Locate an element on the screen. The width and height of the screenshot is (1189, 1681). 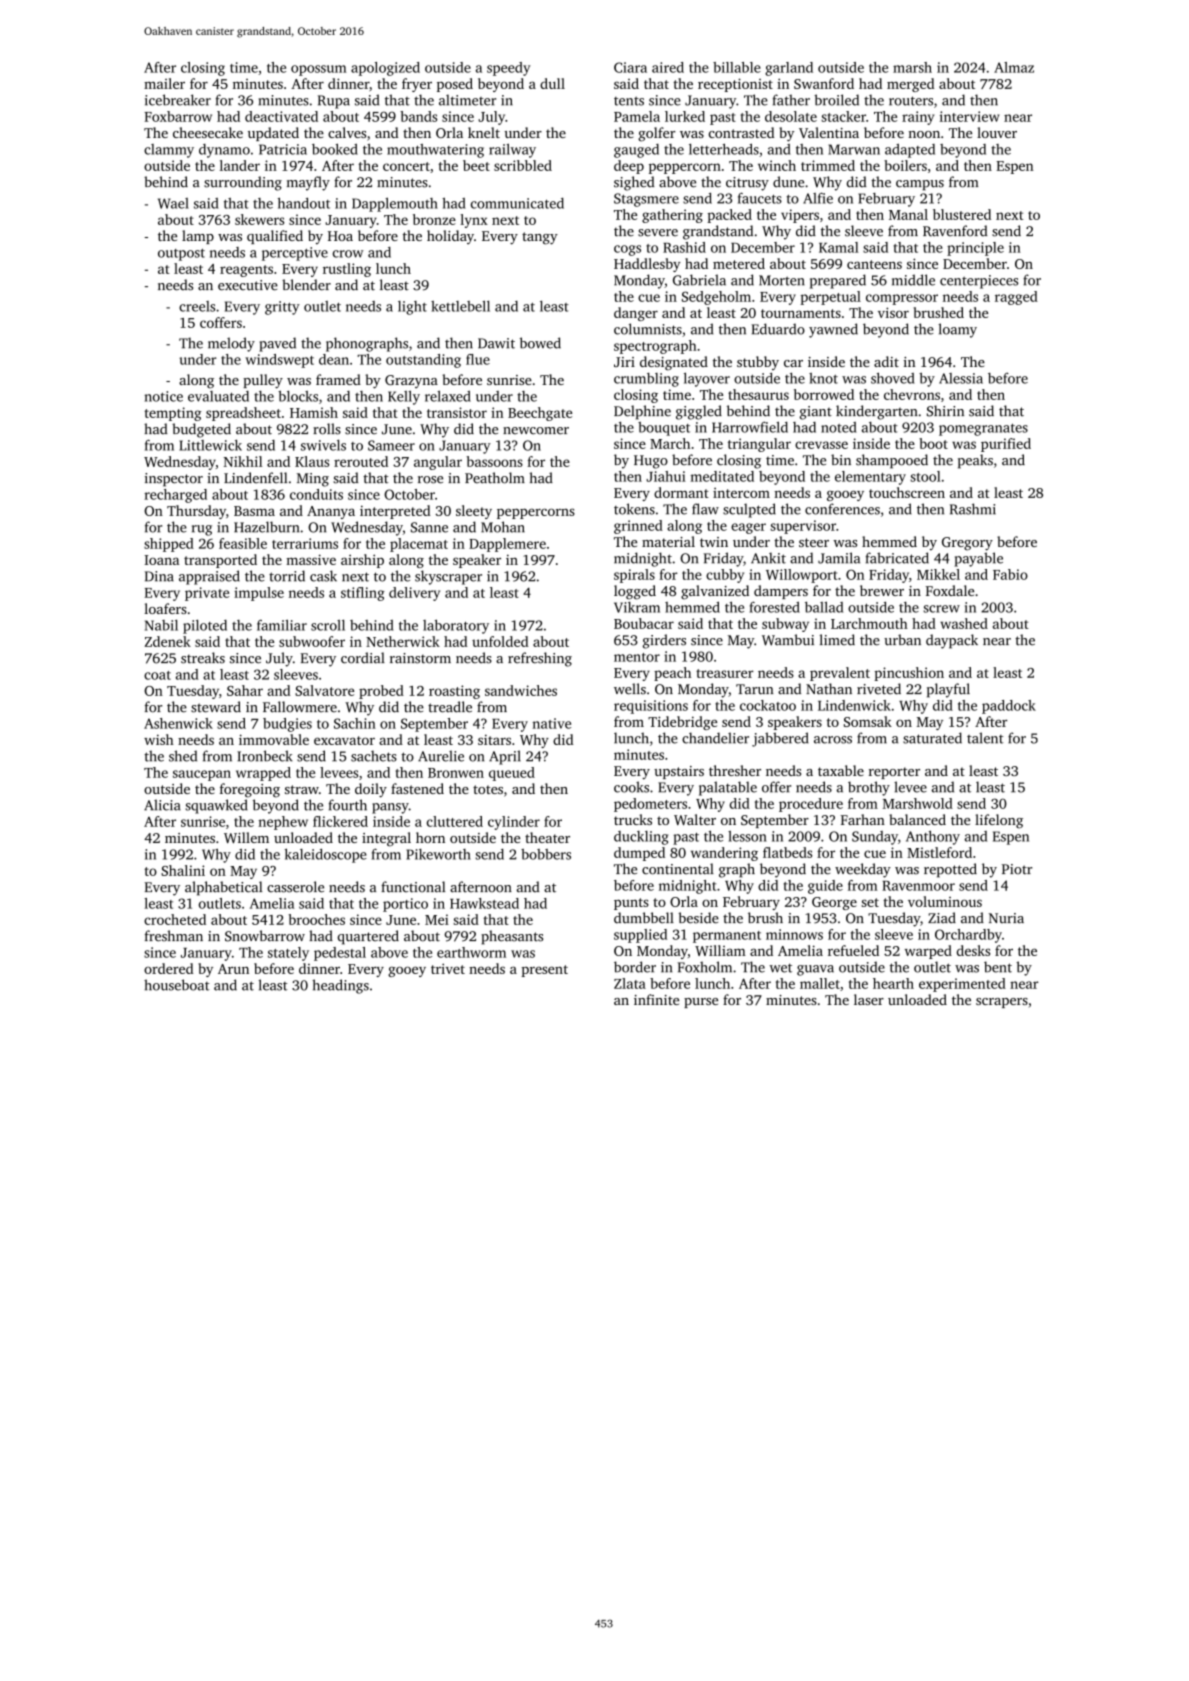
Alfie is located at coordinates (818, 198).
